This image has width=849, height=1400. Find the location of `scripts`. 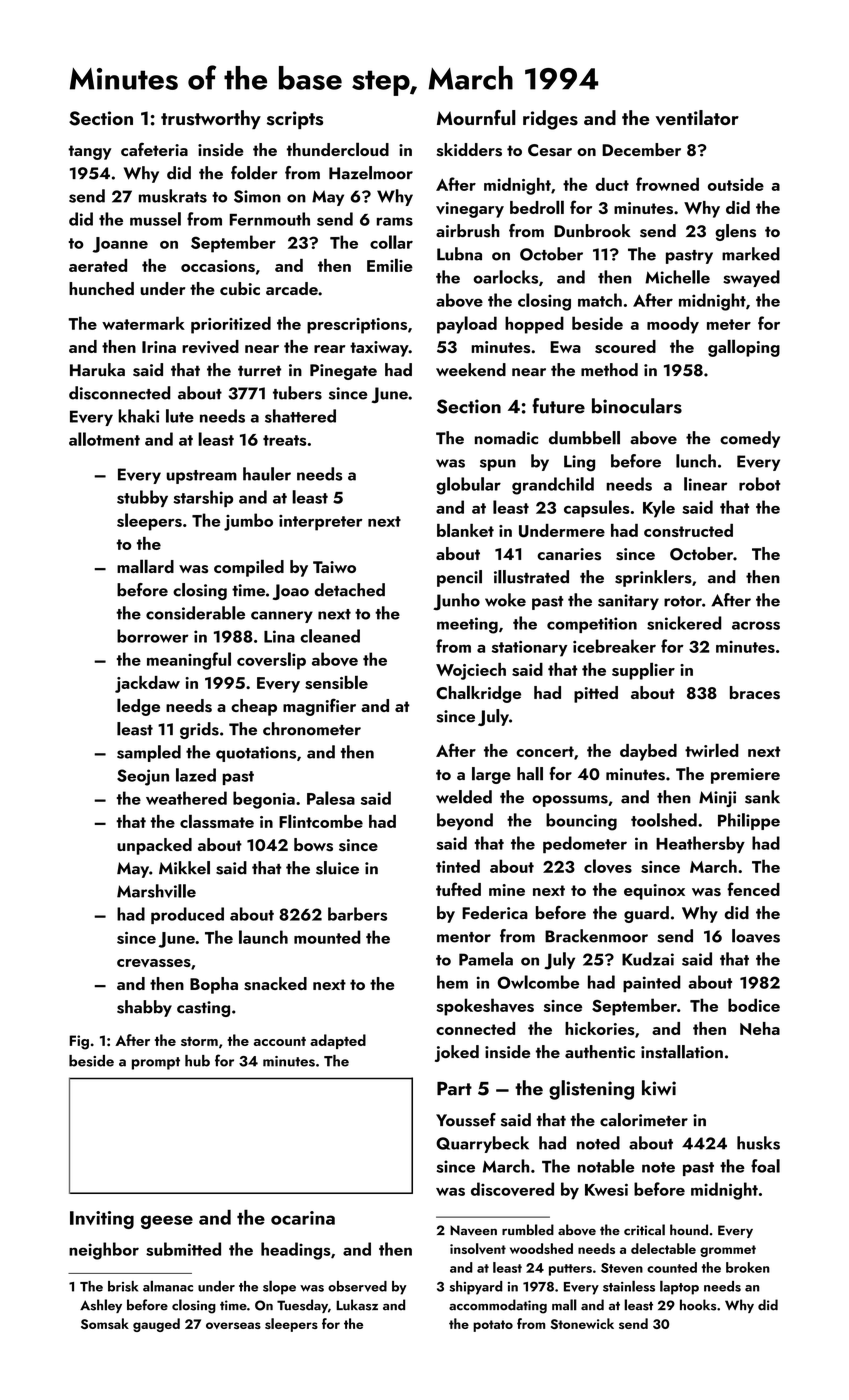

scripts is located at coordinates (295, 120).
